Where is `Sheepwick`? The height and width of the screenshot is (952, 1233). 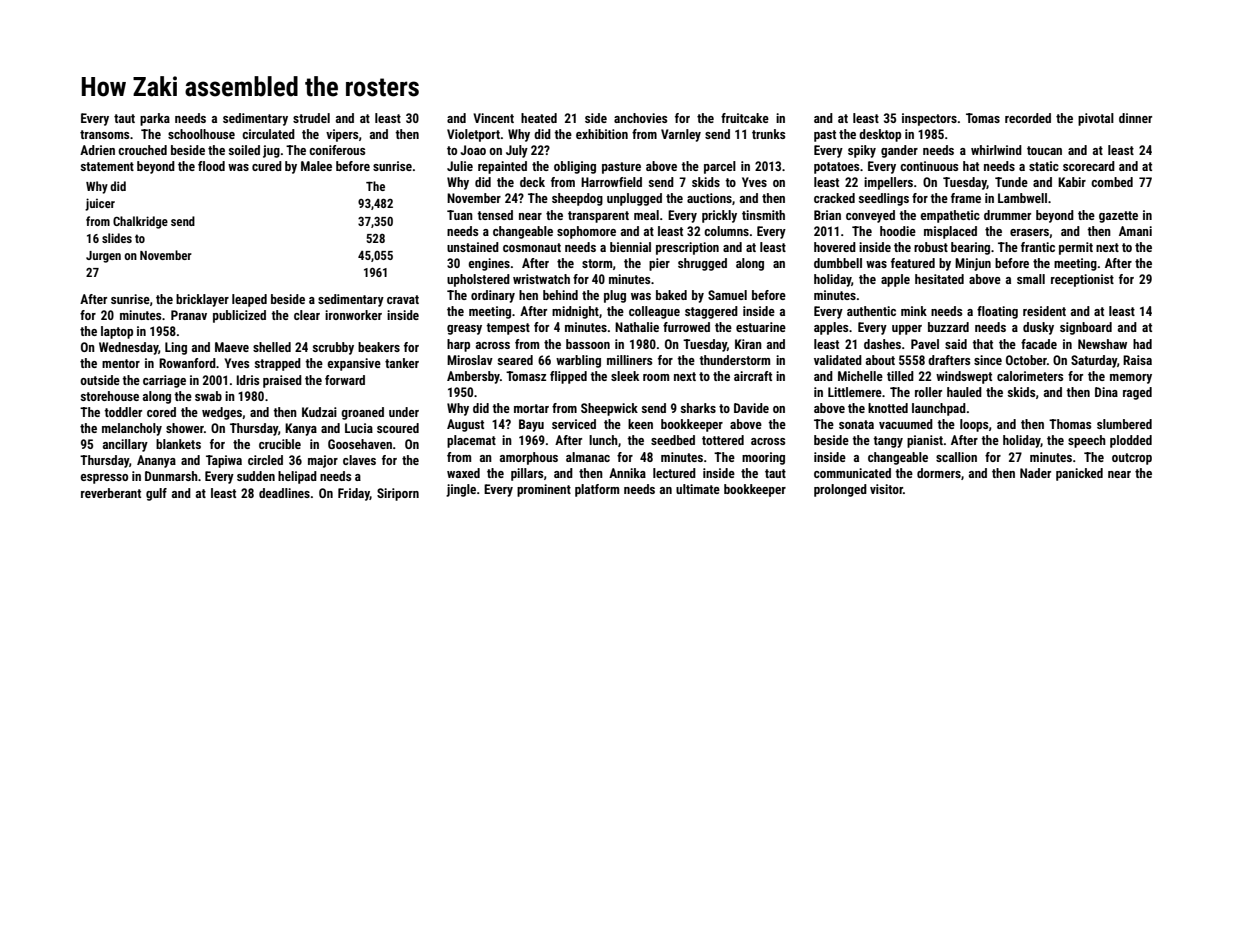 Sheepwick is located at coordinates (609, 409).
